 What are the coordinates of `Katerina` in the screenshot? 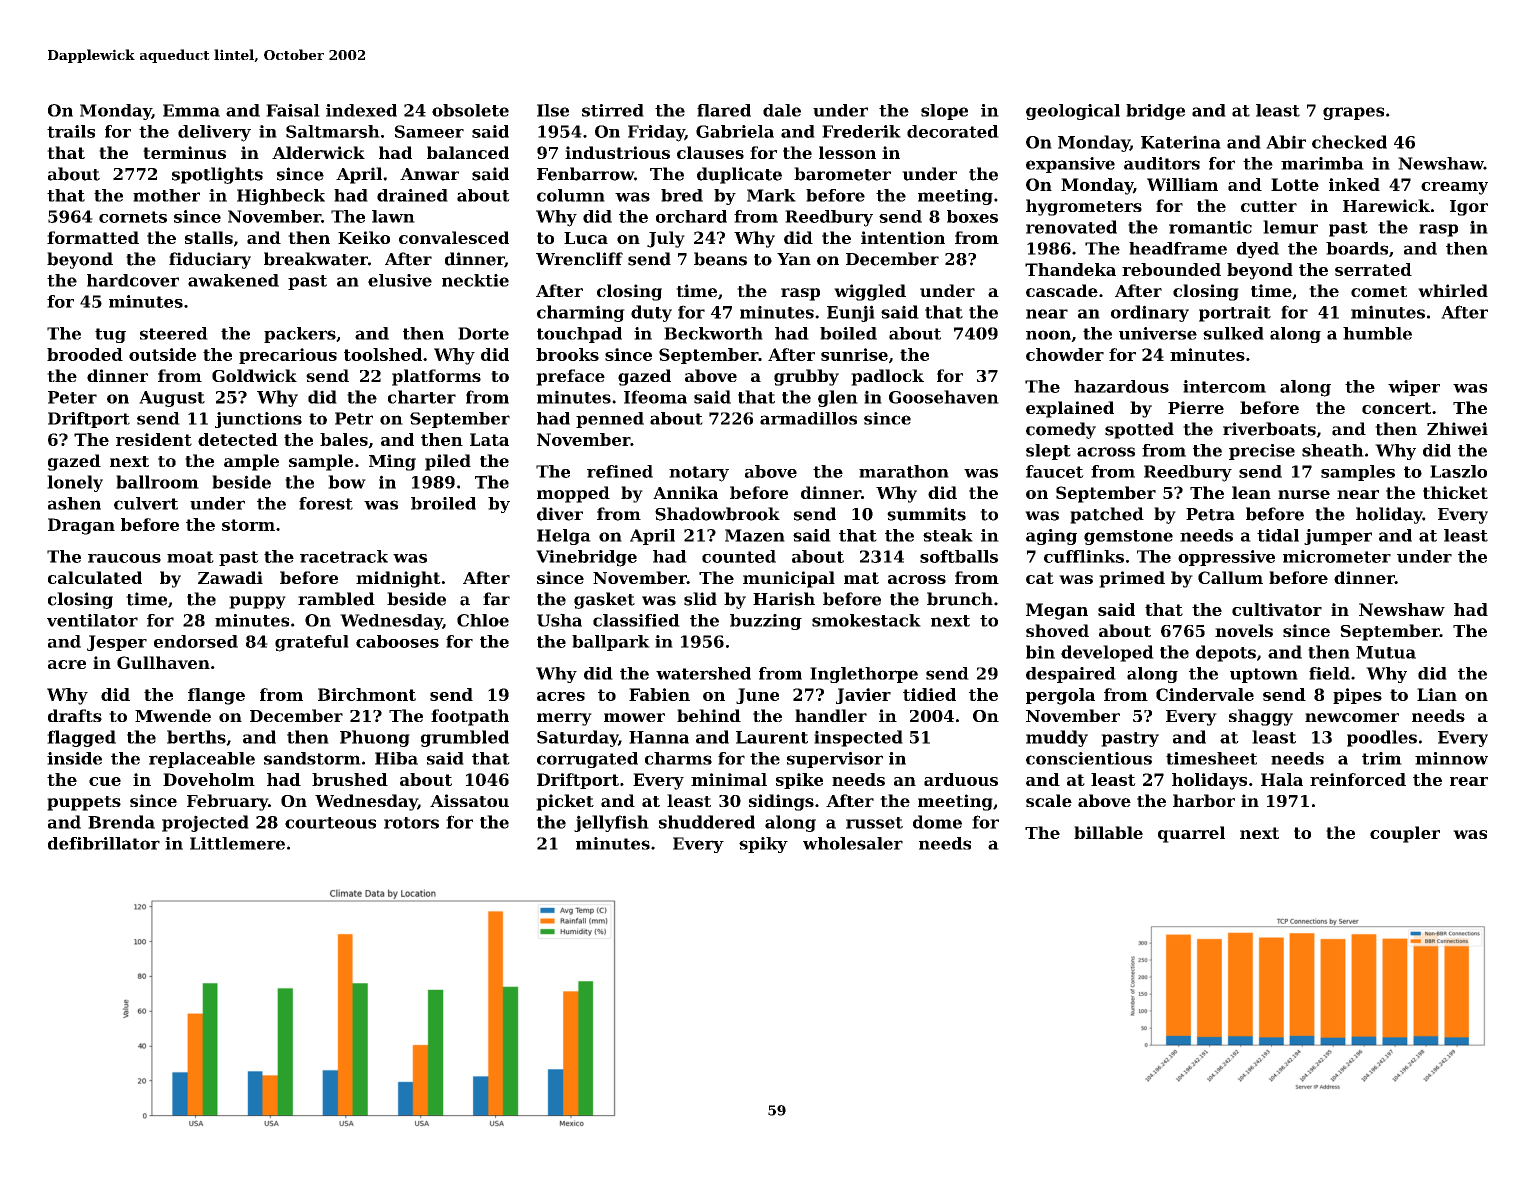 It's located at (1181, 142).
